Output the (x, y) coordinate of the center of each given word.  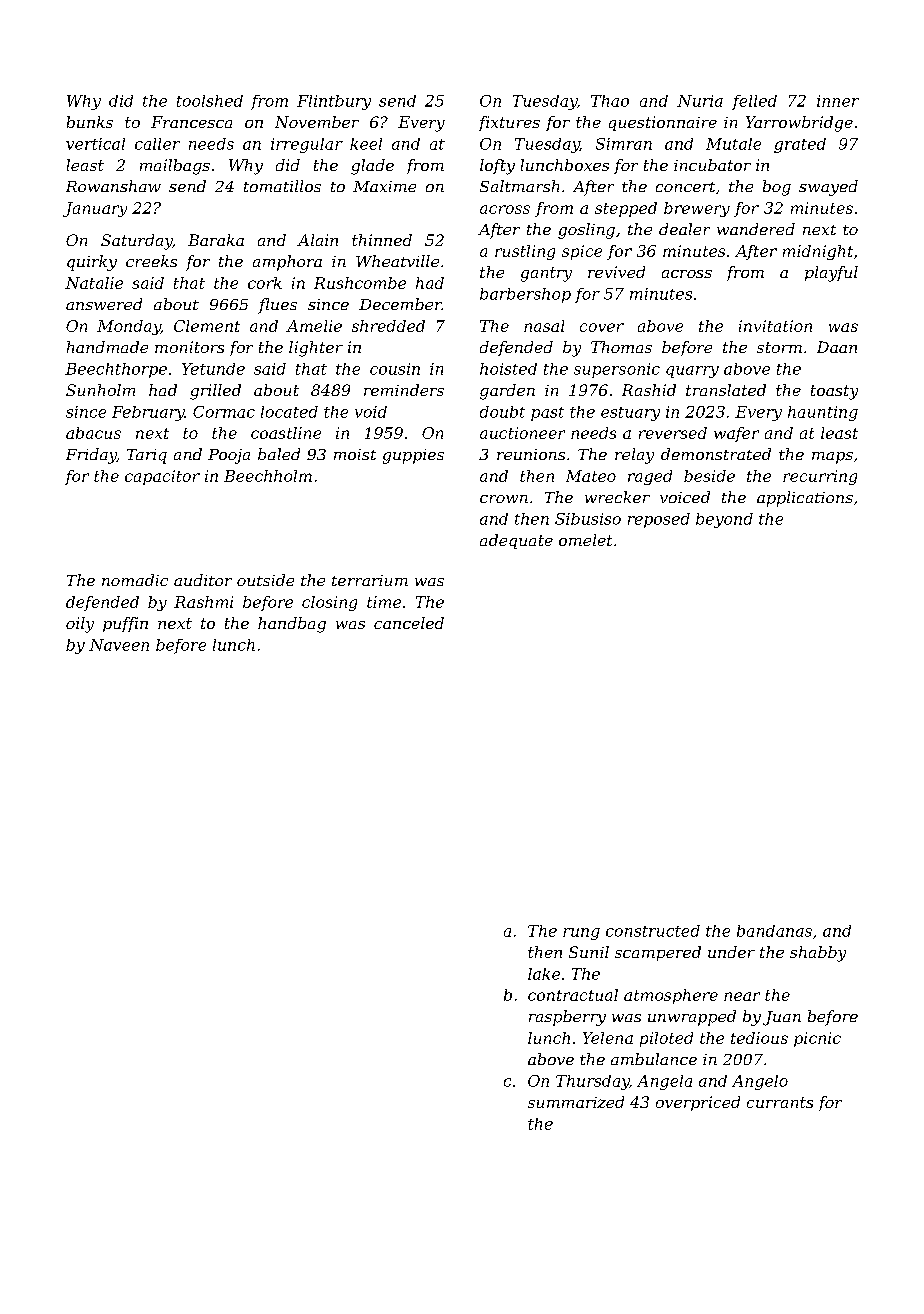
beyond (724, 520)
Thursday (592, 1082)
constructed (653, 931)
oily (80, 625)
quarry (692, 372)
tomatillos (282, 186)
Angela (664, 1082)
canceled (409, 623)
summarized (576, 1102)
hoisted (508, 369)
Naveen (119, 645)
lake (544, 974)
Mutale (733, 144)
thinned (382, 240)
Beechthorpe (116, 370)
